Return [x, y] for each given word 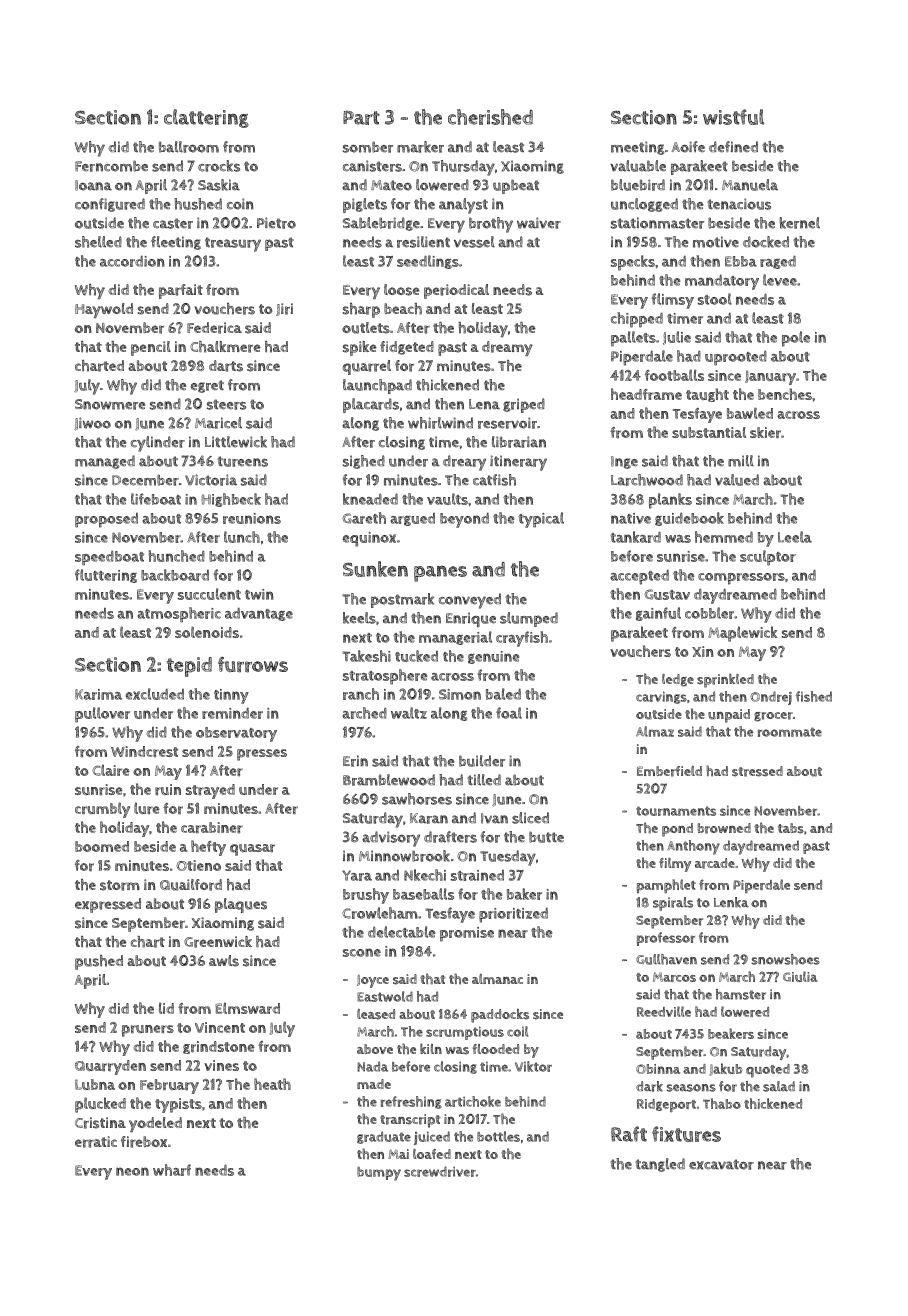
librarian [519, 442]
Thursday [463, 168]
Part [361, 118]
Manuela [750, 185]
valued [737, 480]
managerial [455, 638]
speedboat [109, 558]
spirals [673, 904]
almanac [497, 979]
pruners [148, 1031]
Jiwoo [92, 424]
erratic [96, 1142]
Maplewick [743, 634]
